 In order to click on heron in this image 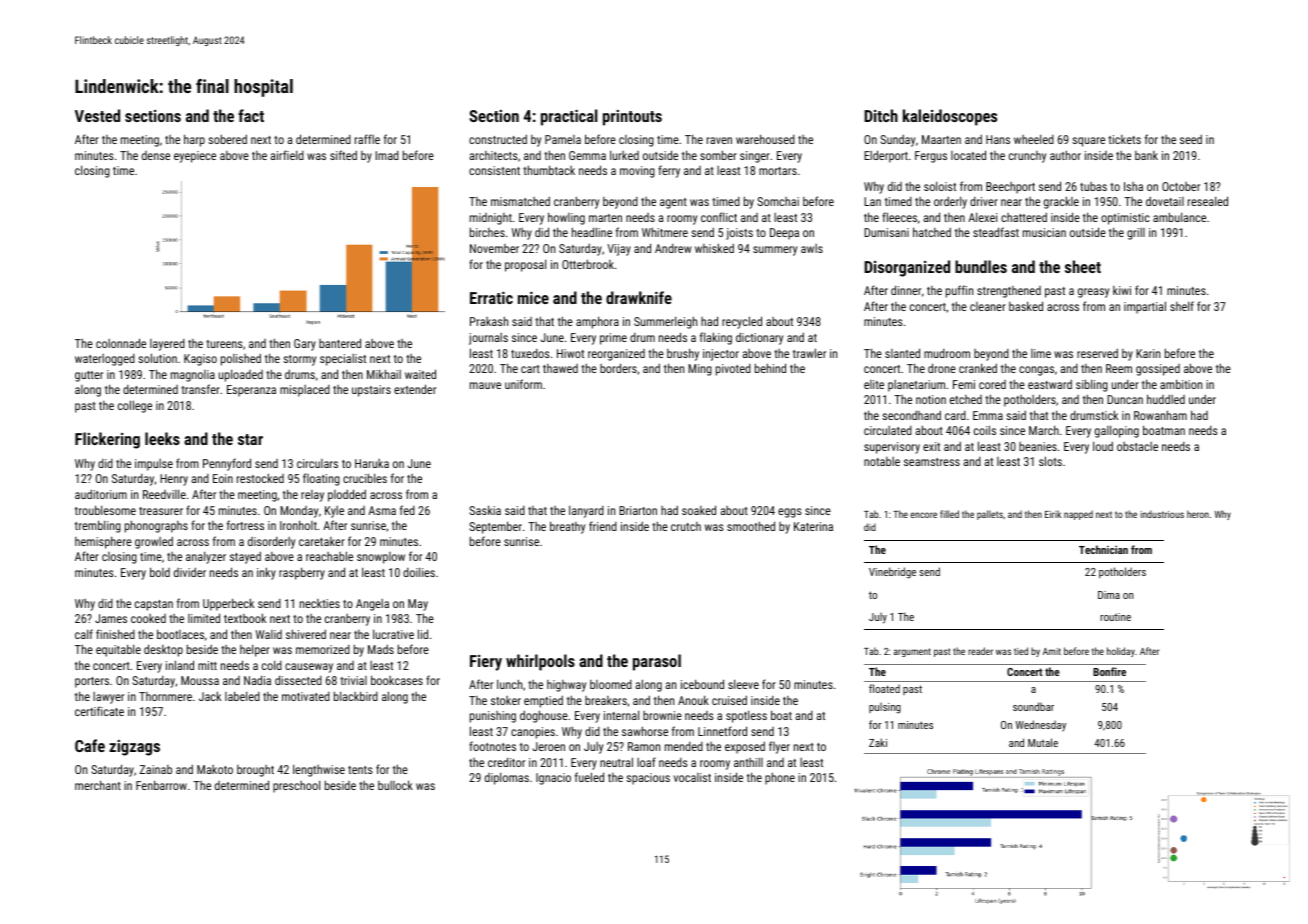, I will do `click(1198, 514)`.
